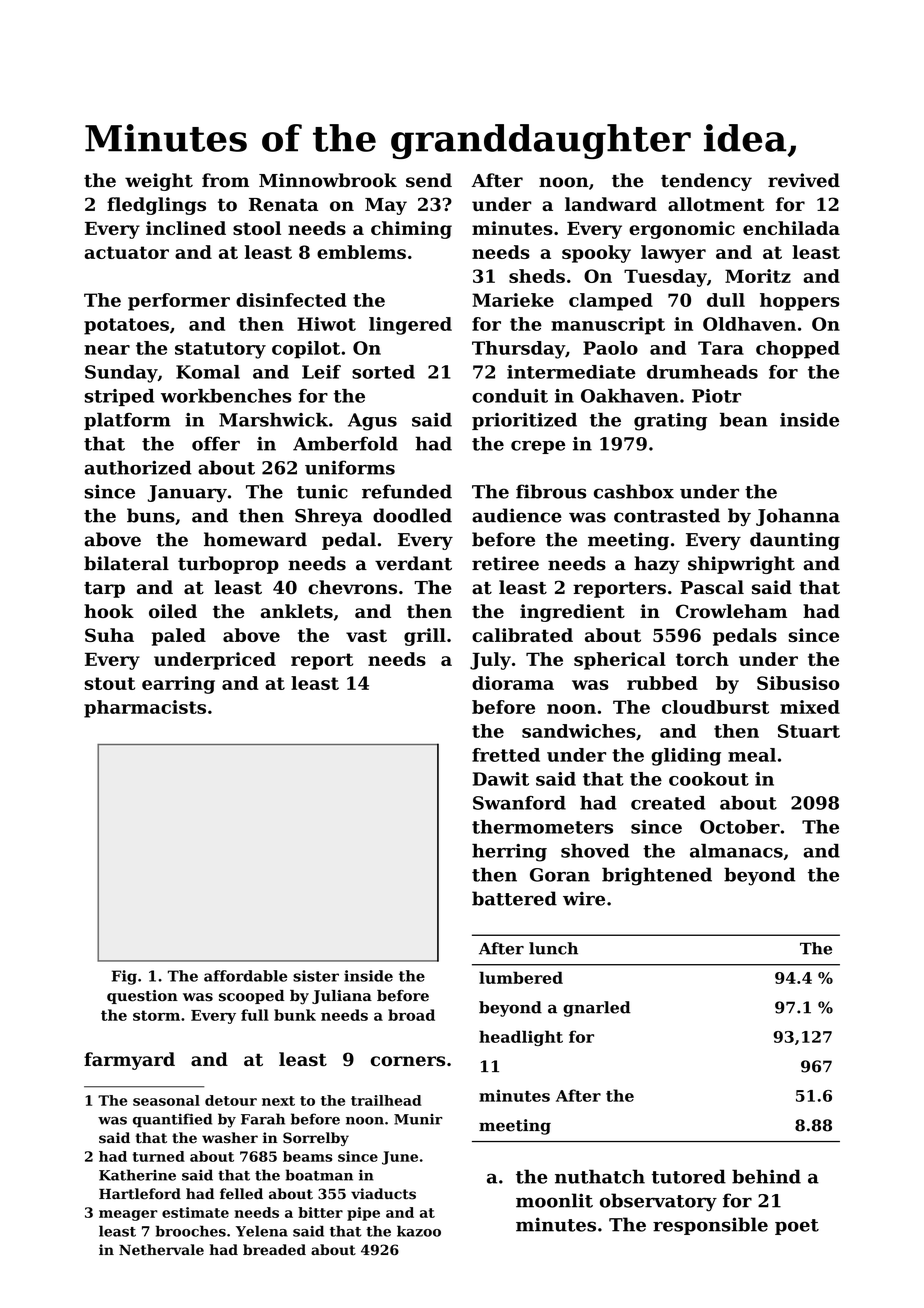  What do you see at coordinates (611, 204) in the screenshot?
I see `landward` at bounding box center [611, 204].
